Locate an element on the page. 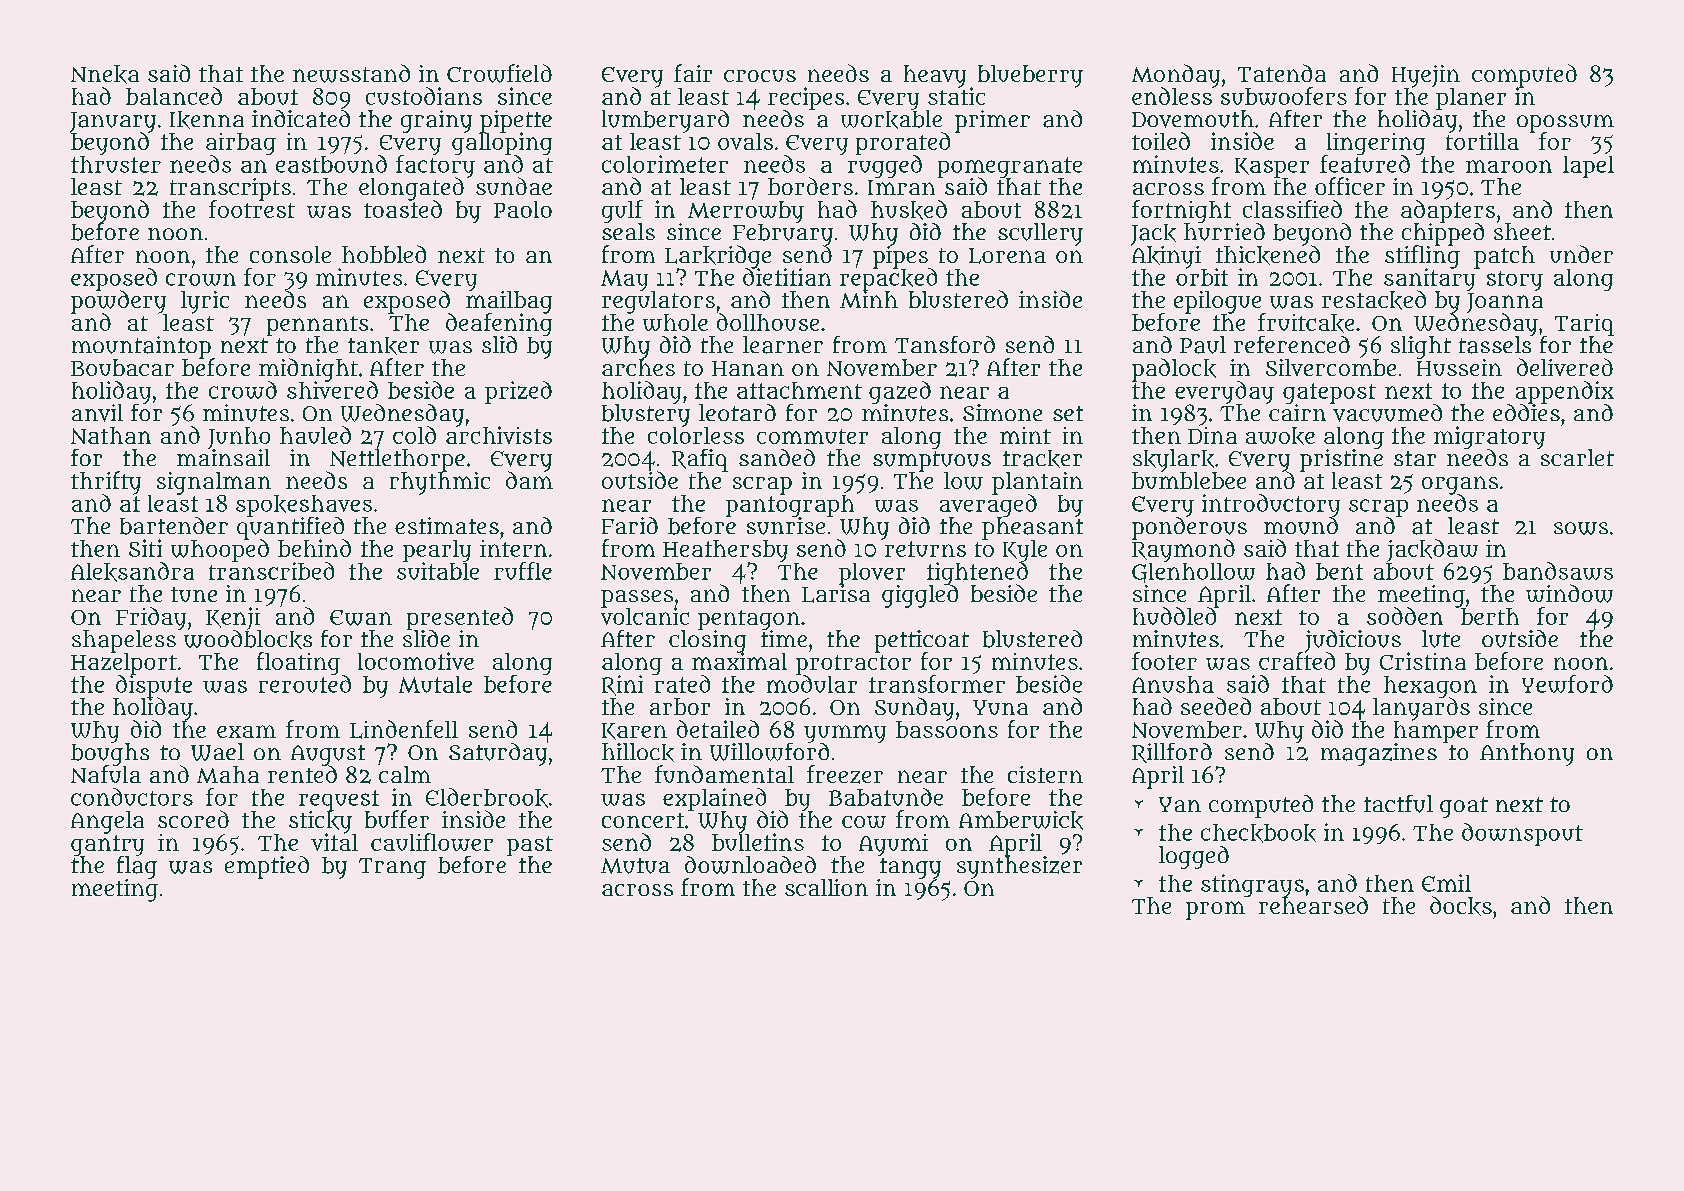  Tatenda is located at coordinates (1282, 73).
